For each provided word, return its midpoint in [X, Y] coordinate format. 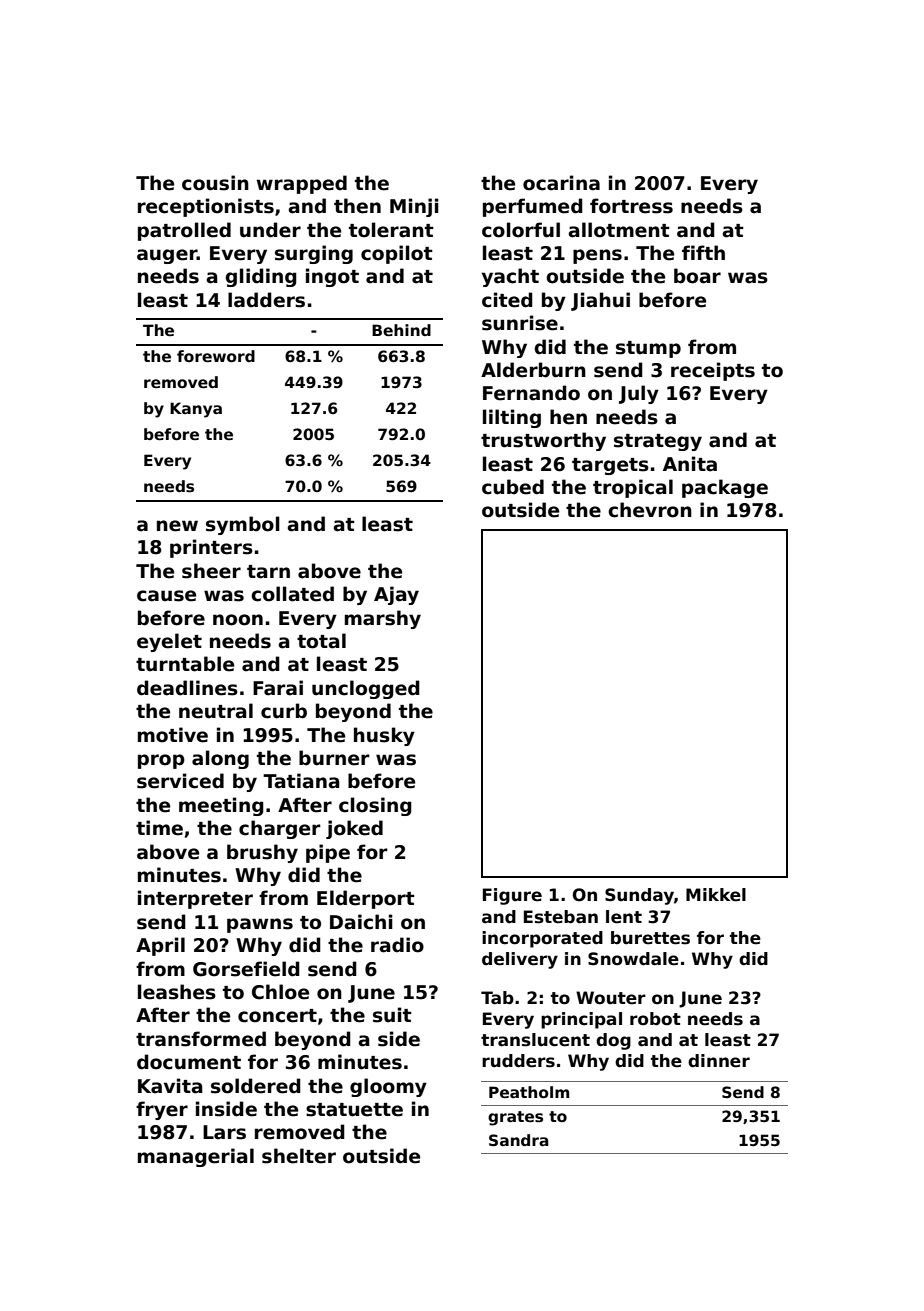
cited [507, 300]
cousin [215, 183]
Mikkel [716, 895]
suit [392, 1015]
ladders [266, 300]
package [725, 488]
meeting [221, 806]
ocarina [561, 183]
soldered [256, 1086]
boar [697, 276]
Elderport [366, 899]
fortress [631, 206]
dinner [719, 1061]
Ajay [396, 595]
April [160, 946]
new [177, 526]
